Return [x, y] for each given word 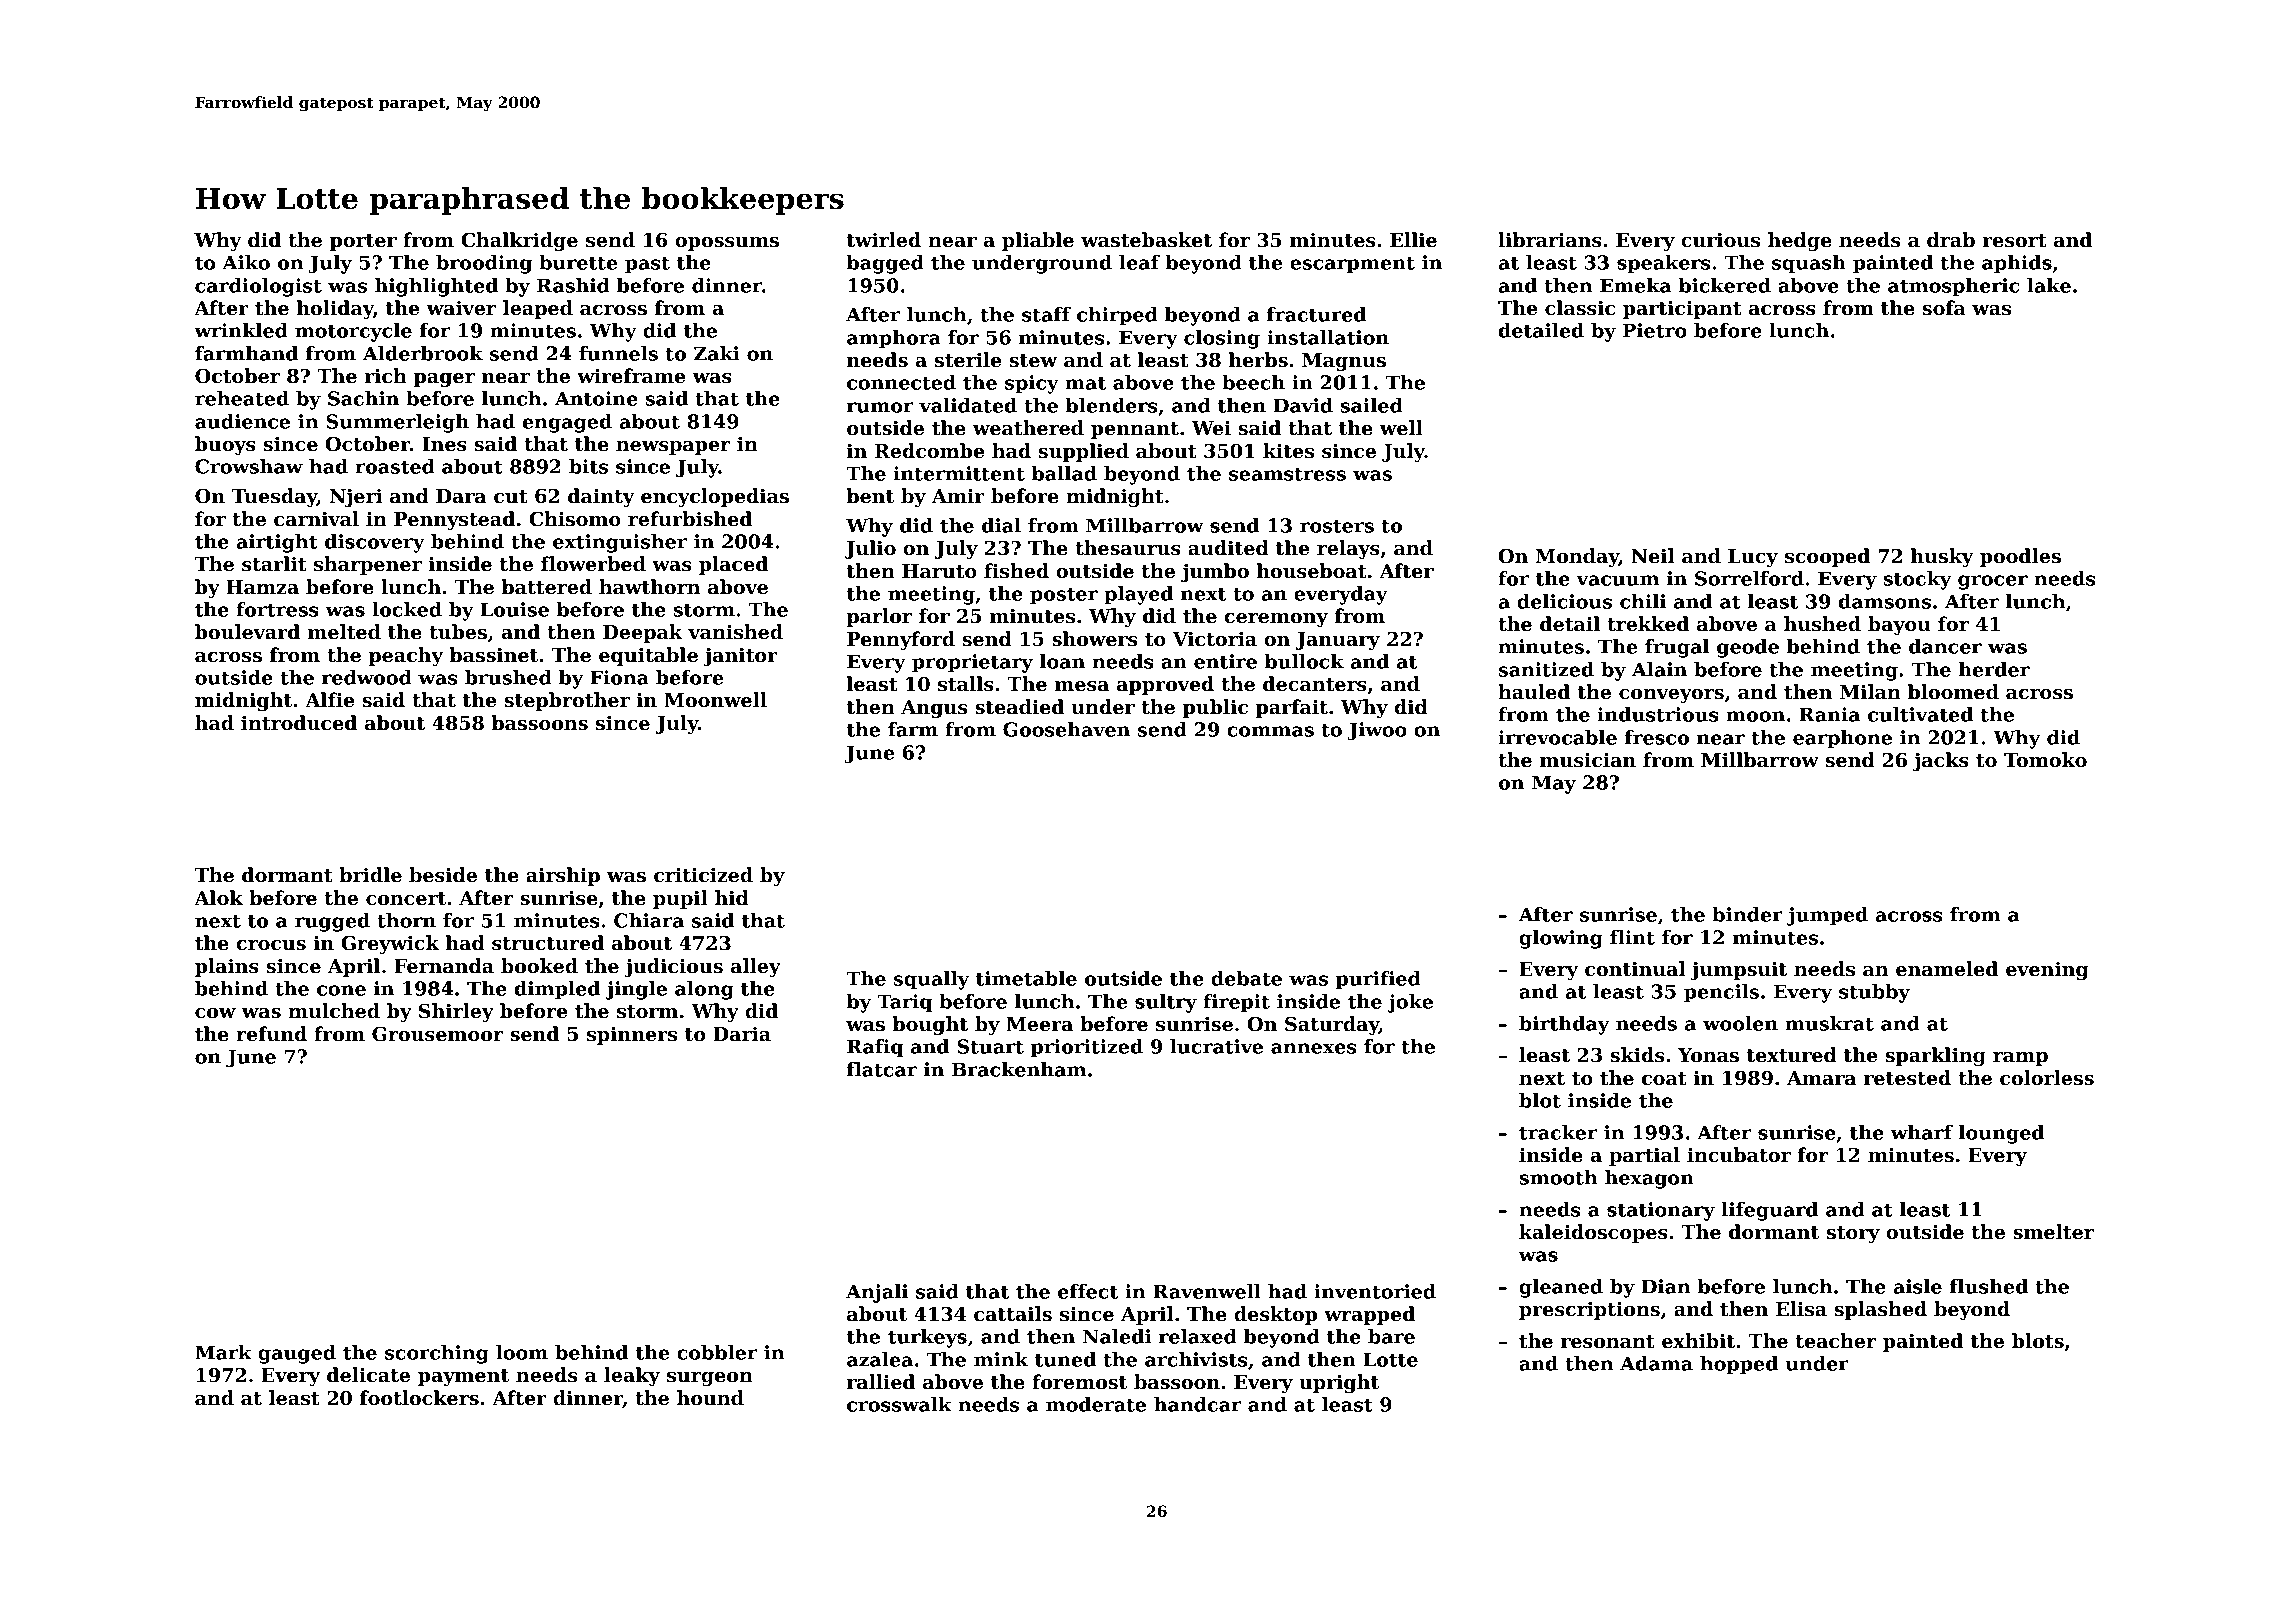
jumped [1827, 916]
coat [1664, 1079]
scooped [1827, 557]
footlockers [419, 1398]
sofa [1944, 308]
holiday [335, 309]
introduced [299, 723]
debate [1246, 978]
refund [271, 1034]
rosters [1337, 526]
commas [1270, 731]
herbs [1258, 360]
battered [546, 587]
